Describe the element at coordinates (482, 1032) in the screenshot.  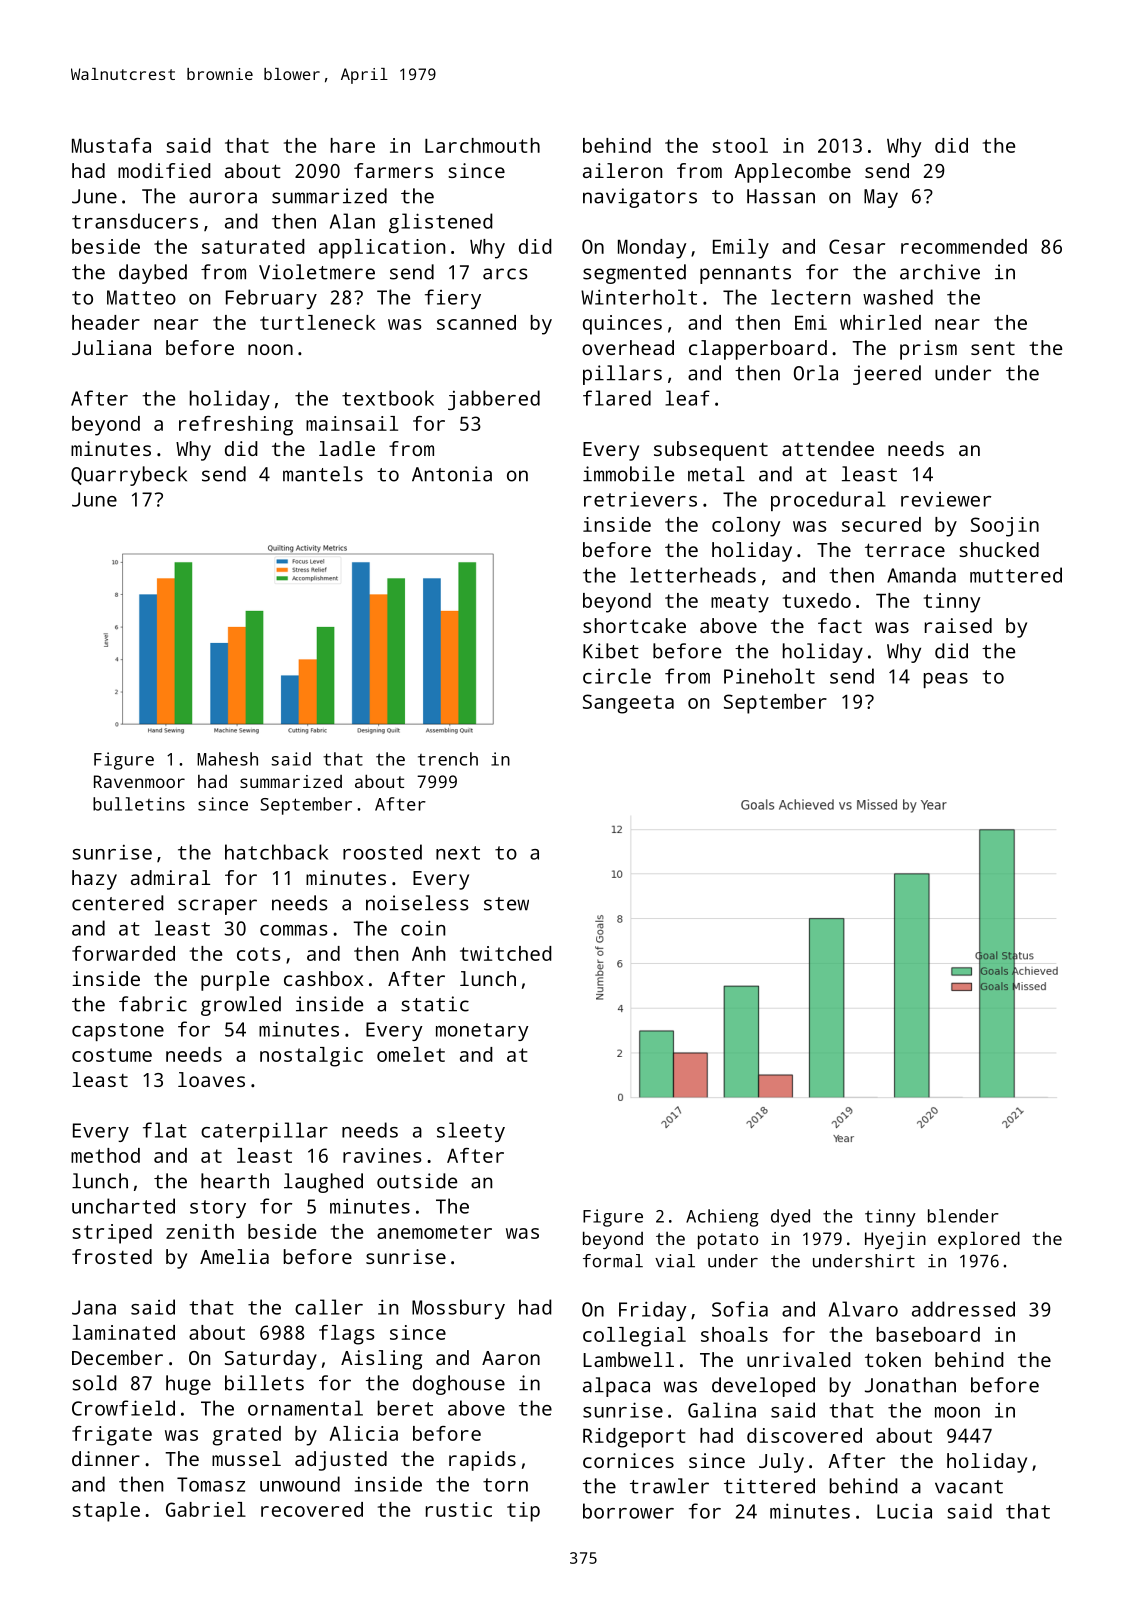
I see `monetary` at that location.
